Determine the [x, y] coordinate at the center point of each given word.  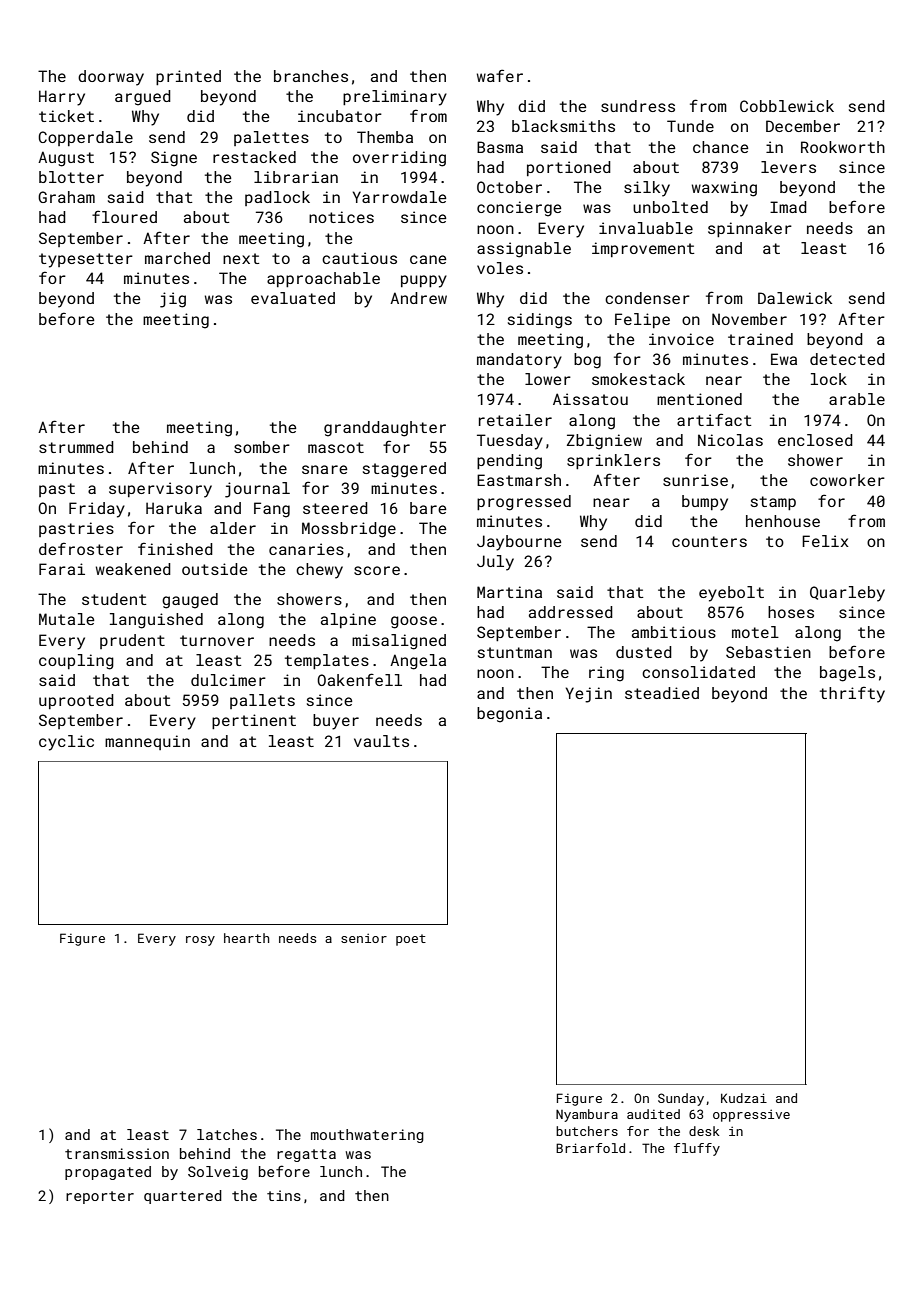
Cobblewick [787, 106]
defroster [81, 548]
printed [188, 77]
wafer [500, 75]
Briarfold [590, 1148]
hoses [791, 612]
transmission [117, 1153]
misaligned [399, 642]
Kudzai [744, 1098]
